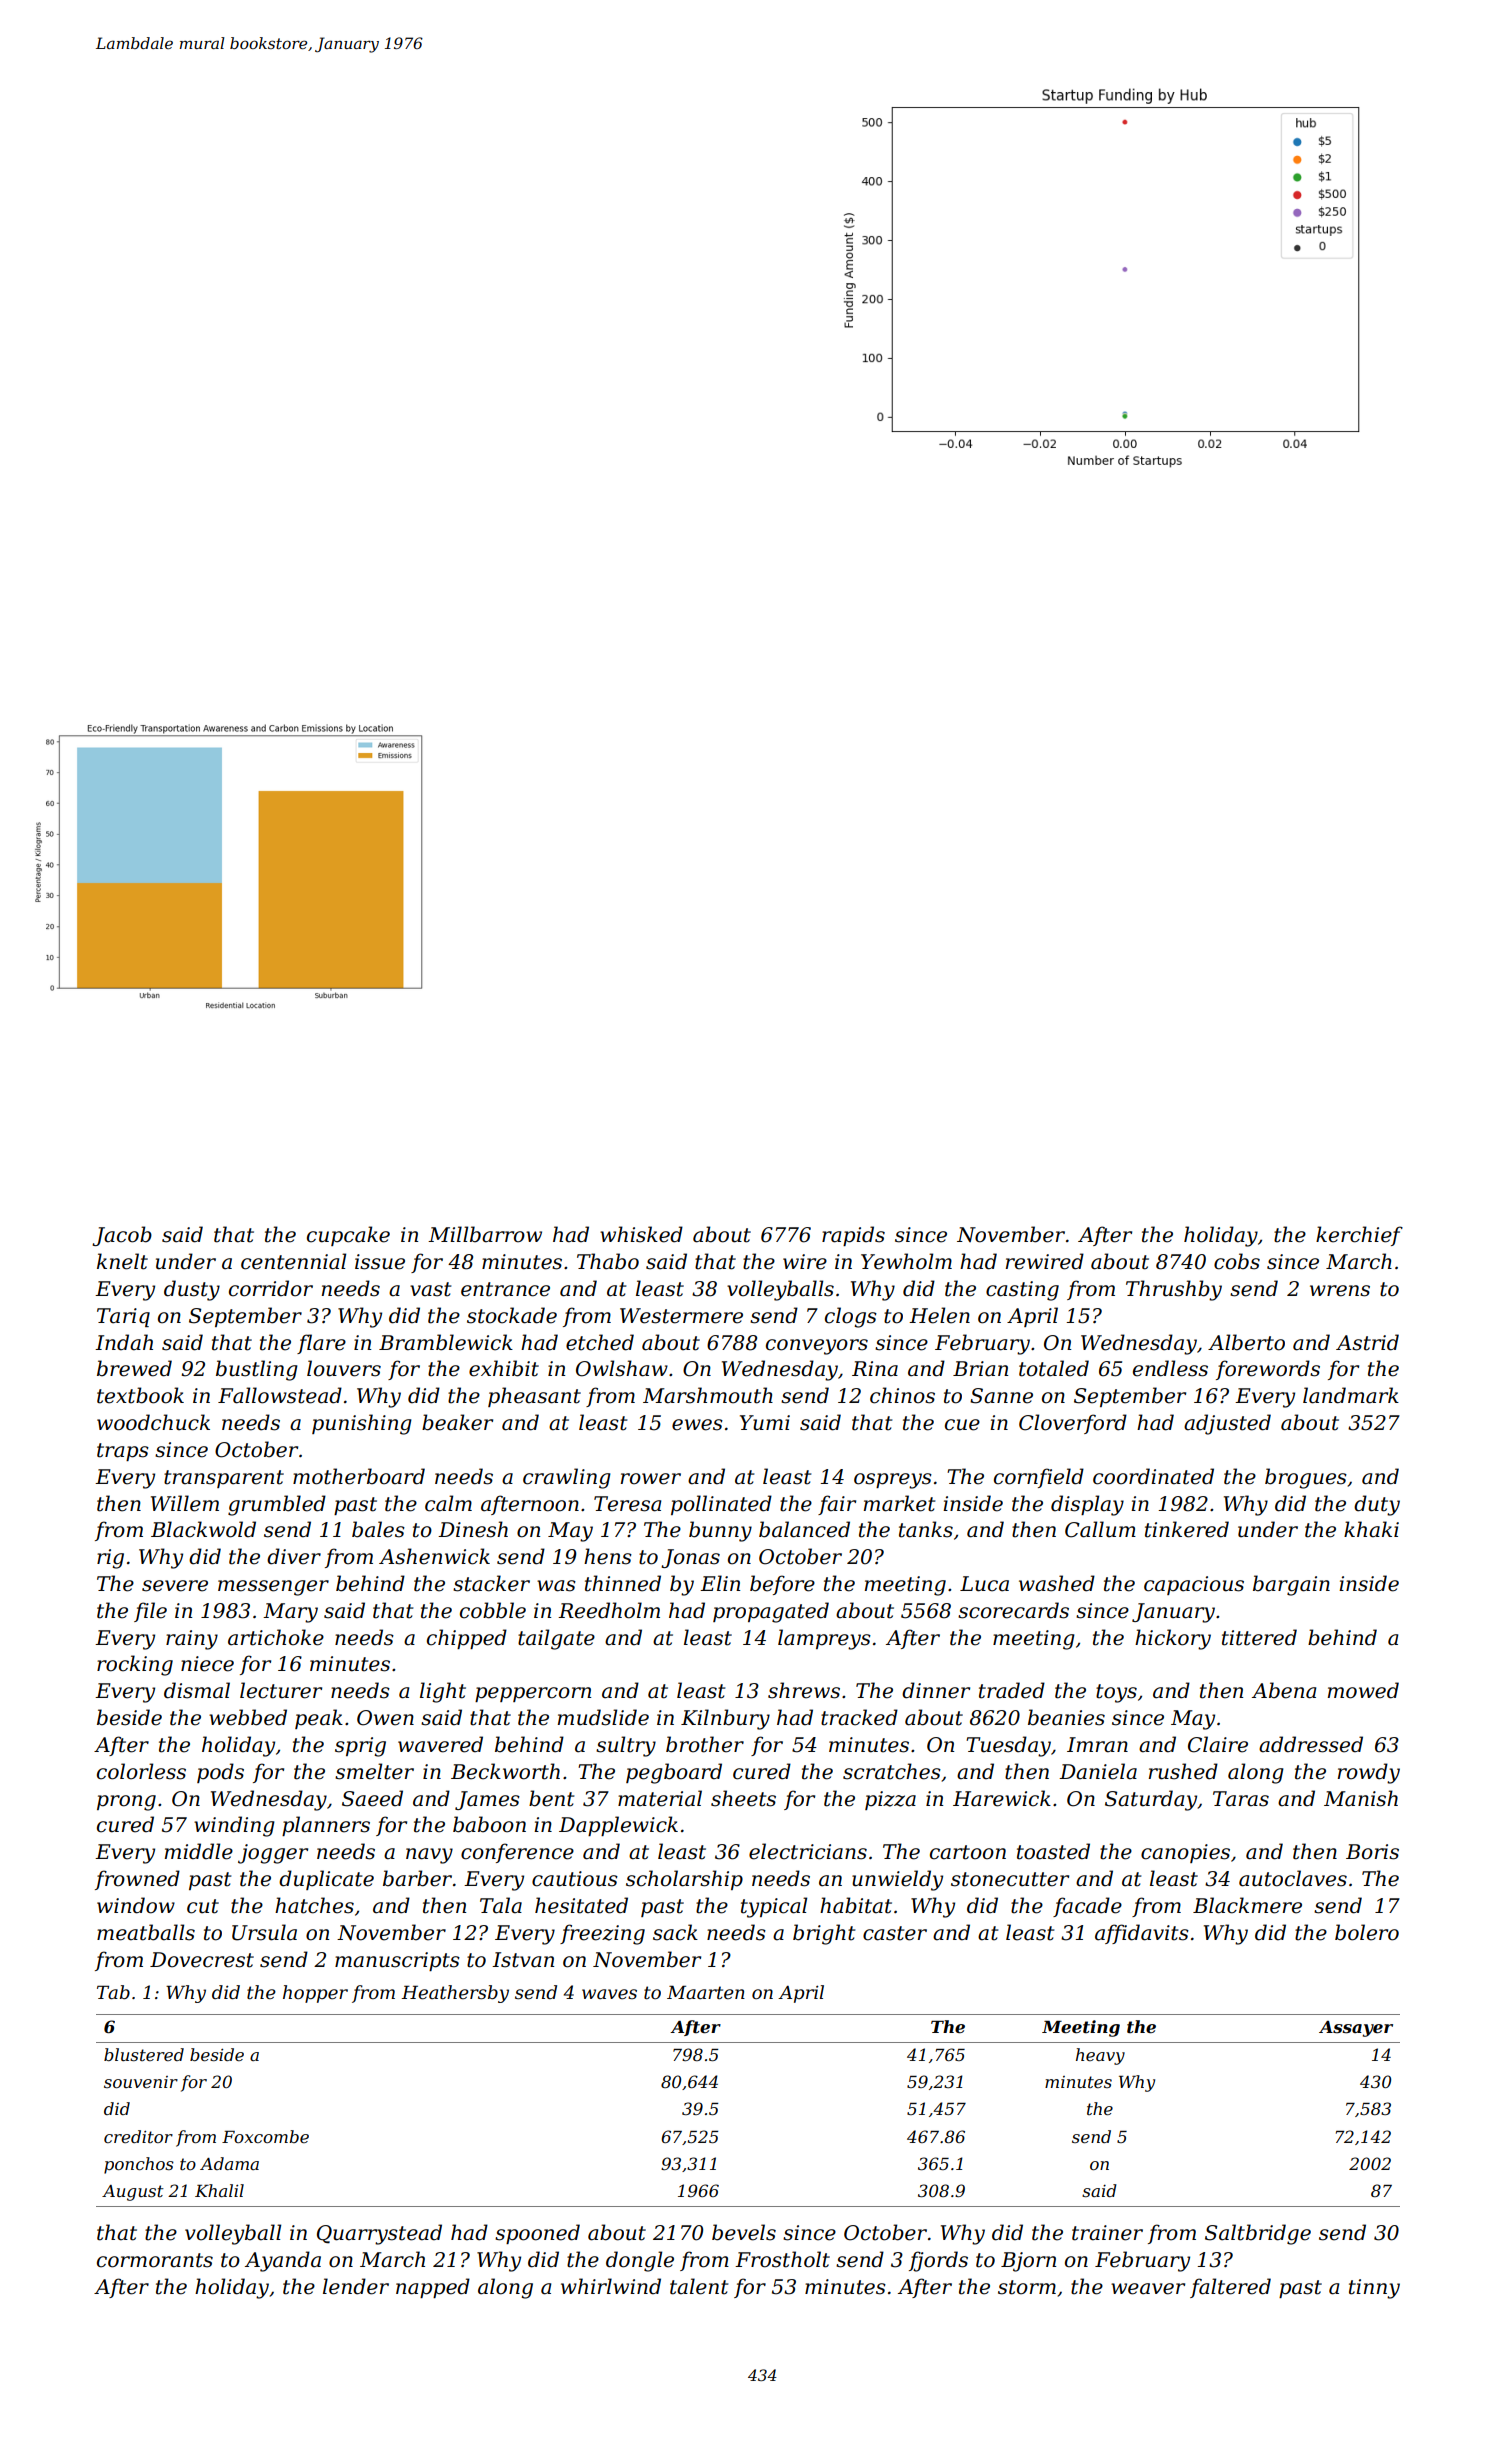 Image resolution: width=1496 pixels, height=2464 pixels. What do you see at coordinates (875, 1369) in the image?
I see `Rina` at bounding box center [875, 1369].
